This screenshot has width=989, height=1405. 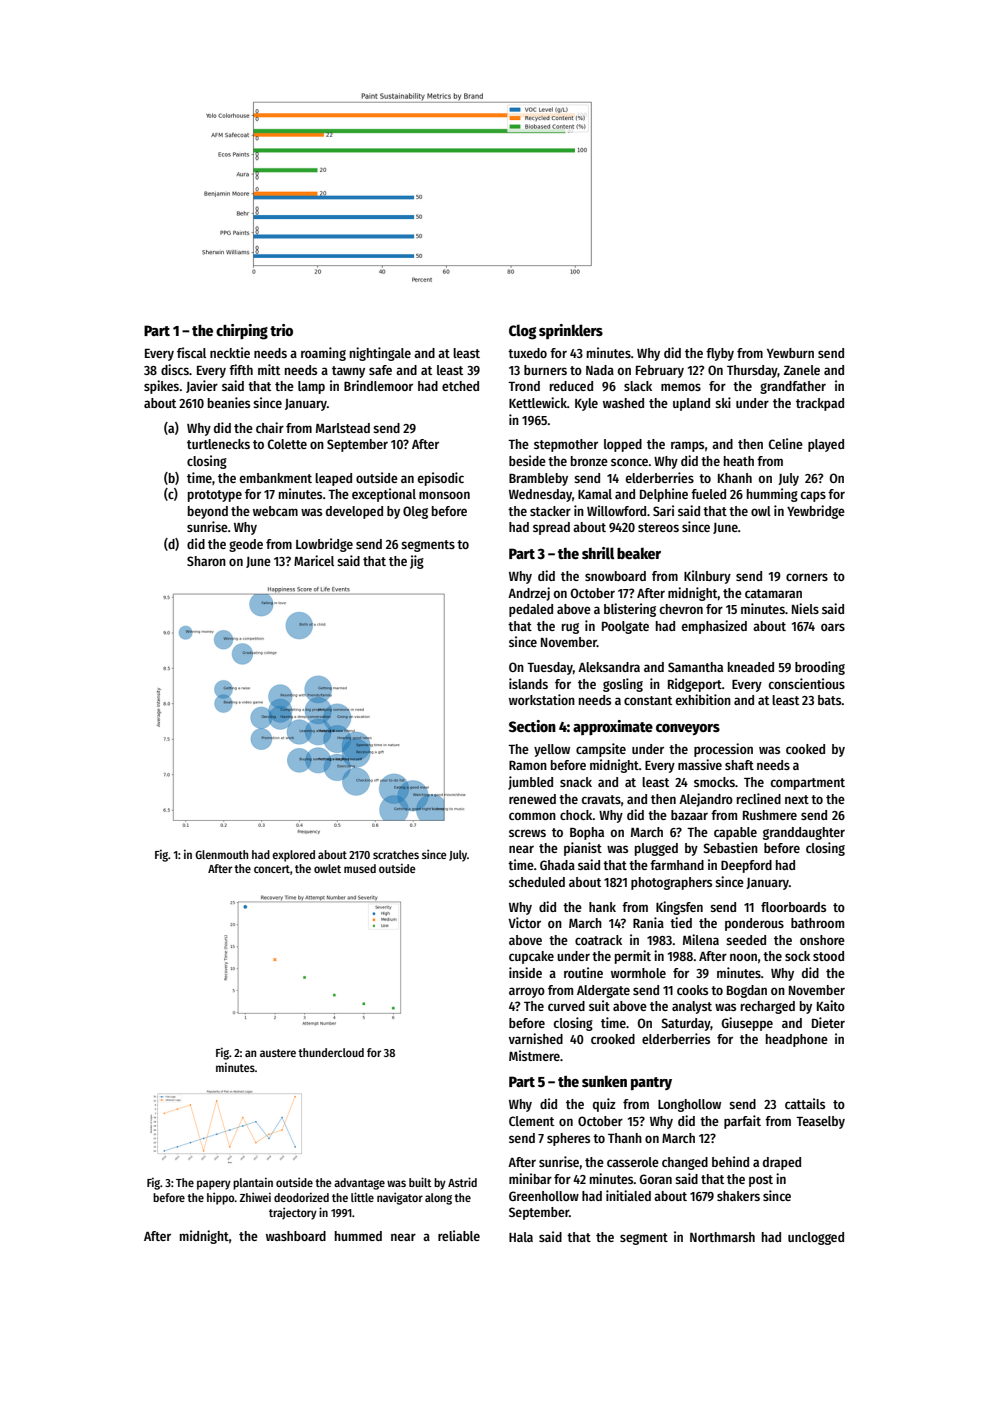 I want to click on kneaded, so click(x=751, y=667).
